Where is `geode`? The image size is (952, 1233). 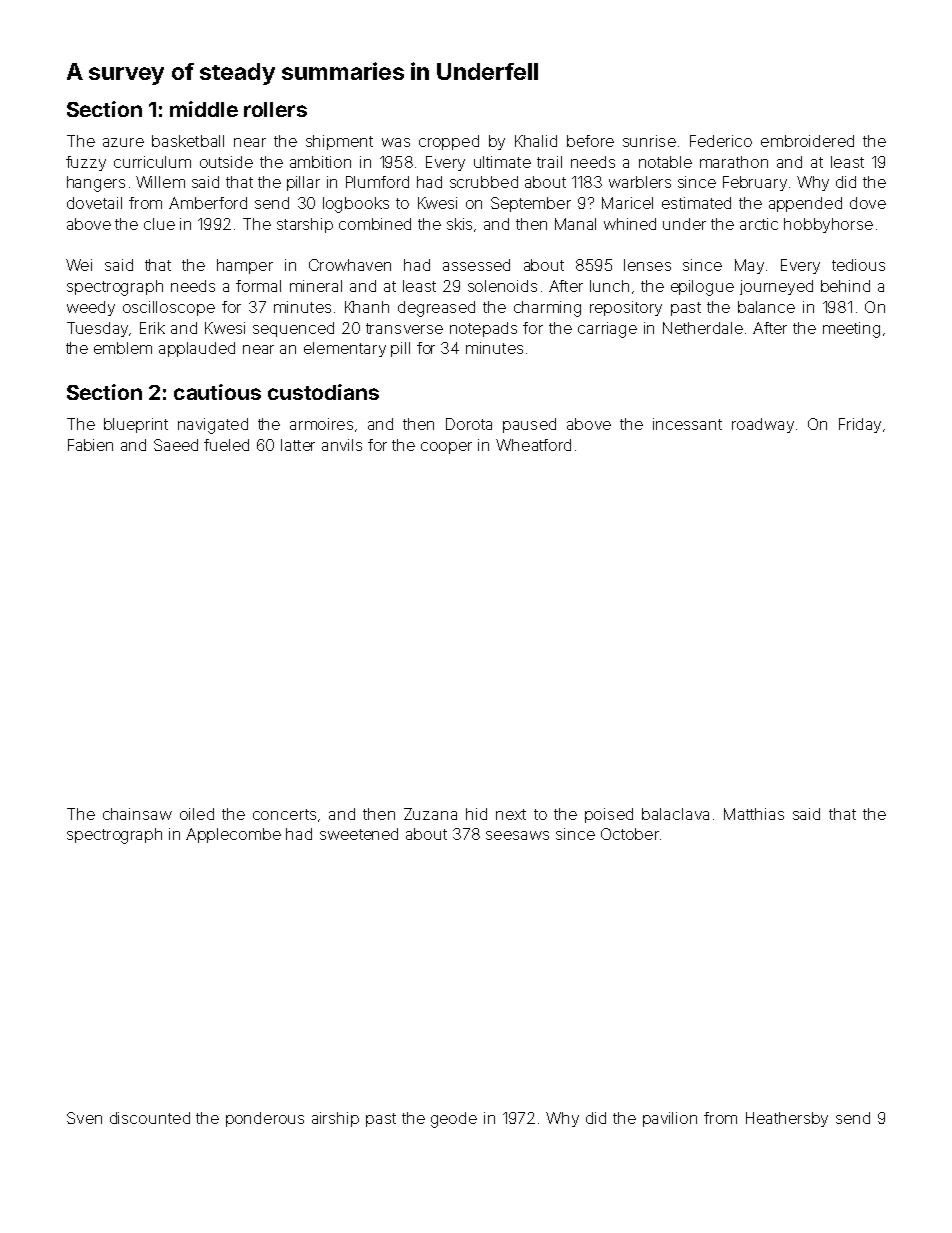 geode is located at coordinates (454, 1120).
